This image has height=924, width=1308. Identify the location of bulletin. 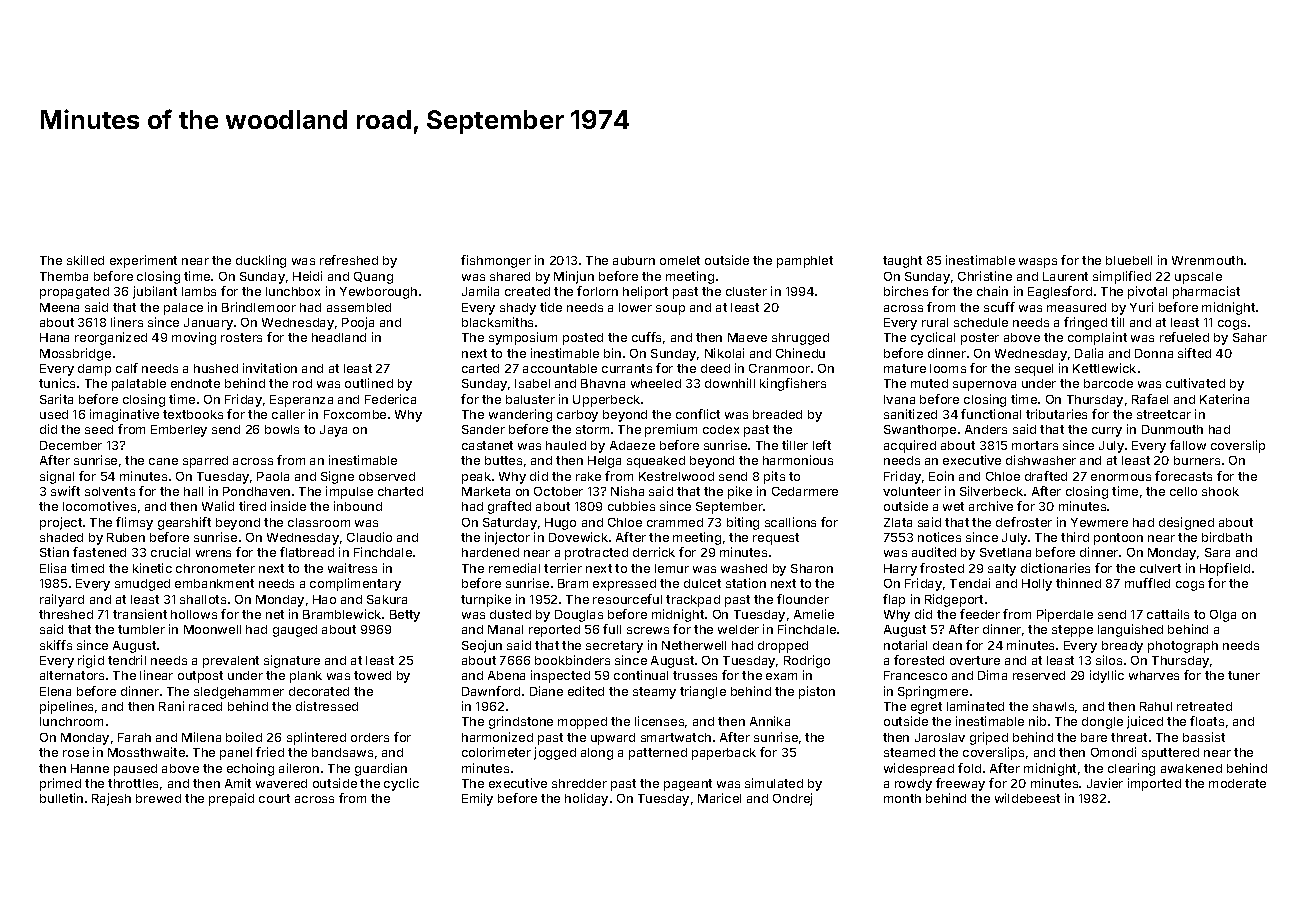
(61, 798).
